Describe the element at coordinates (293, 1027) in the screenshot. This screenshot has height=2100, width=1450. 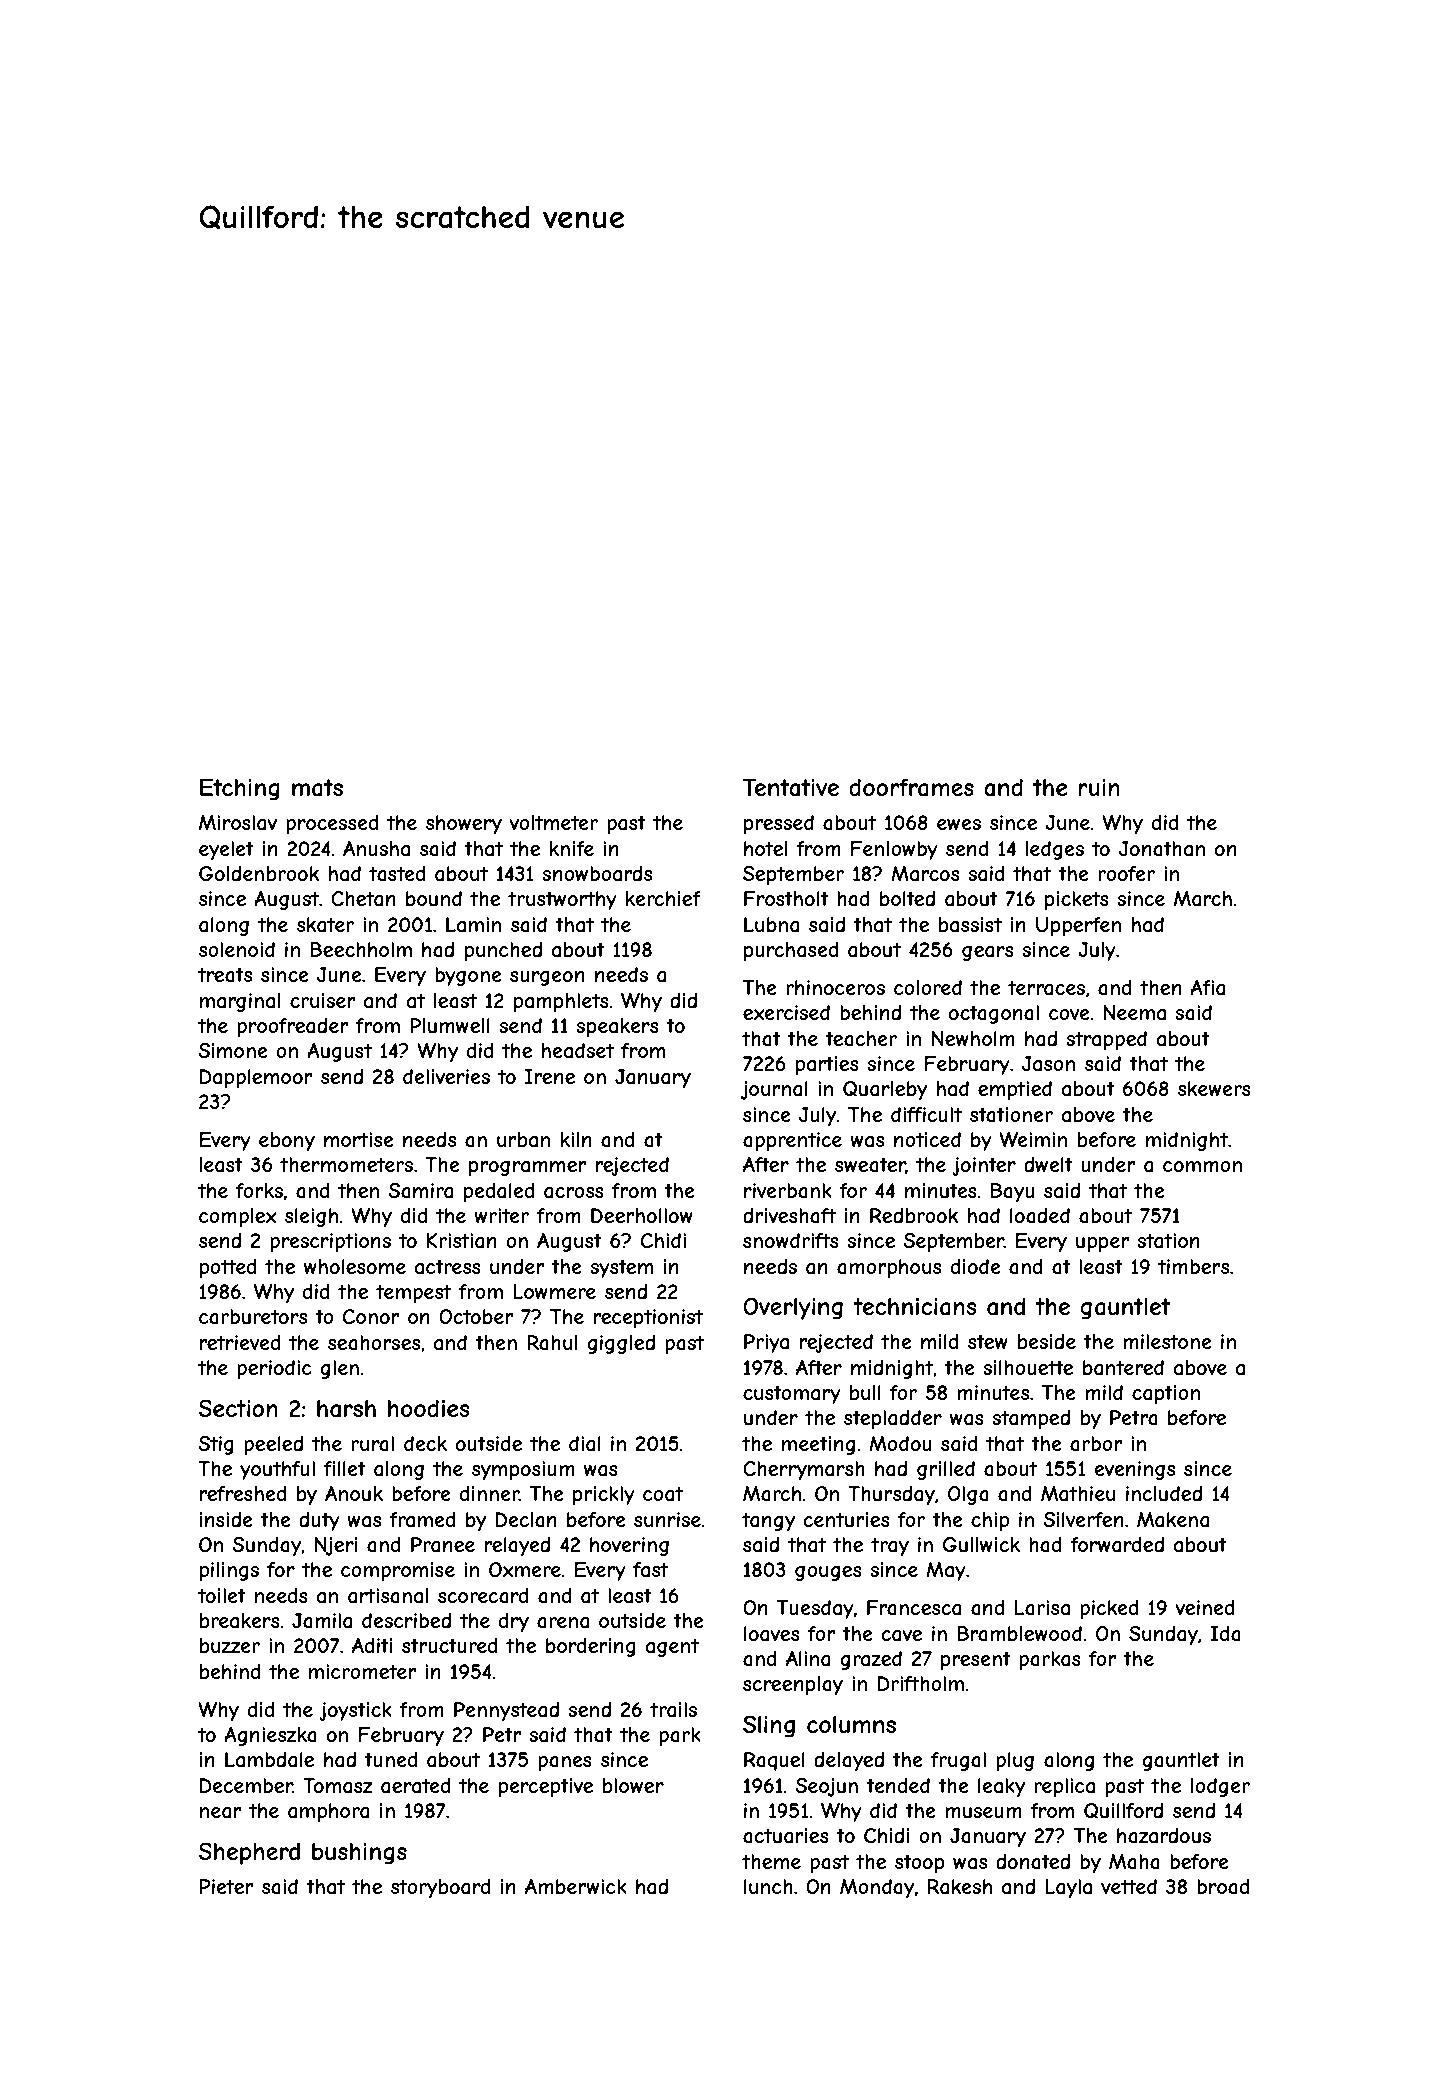
I see `proofreader` at that location.
